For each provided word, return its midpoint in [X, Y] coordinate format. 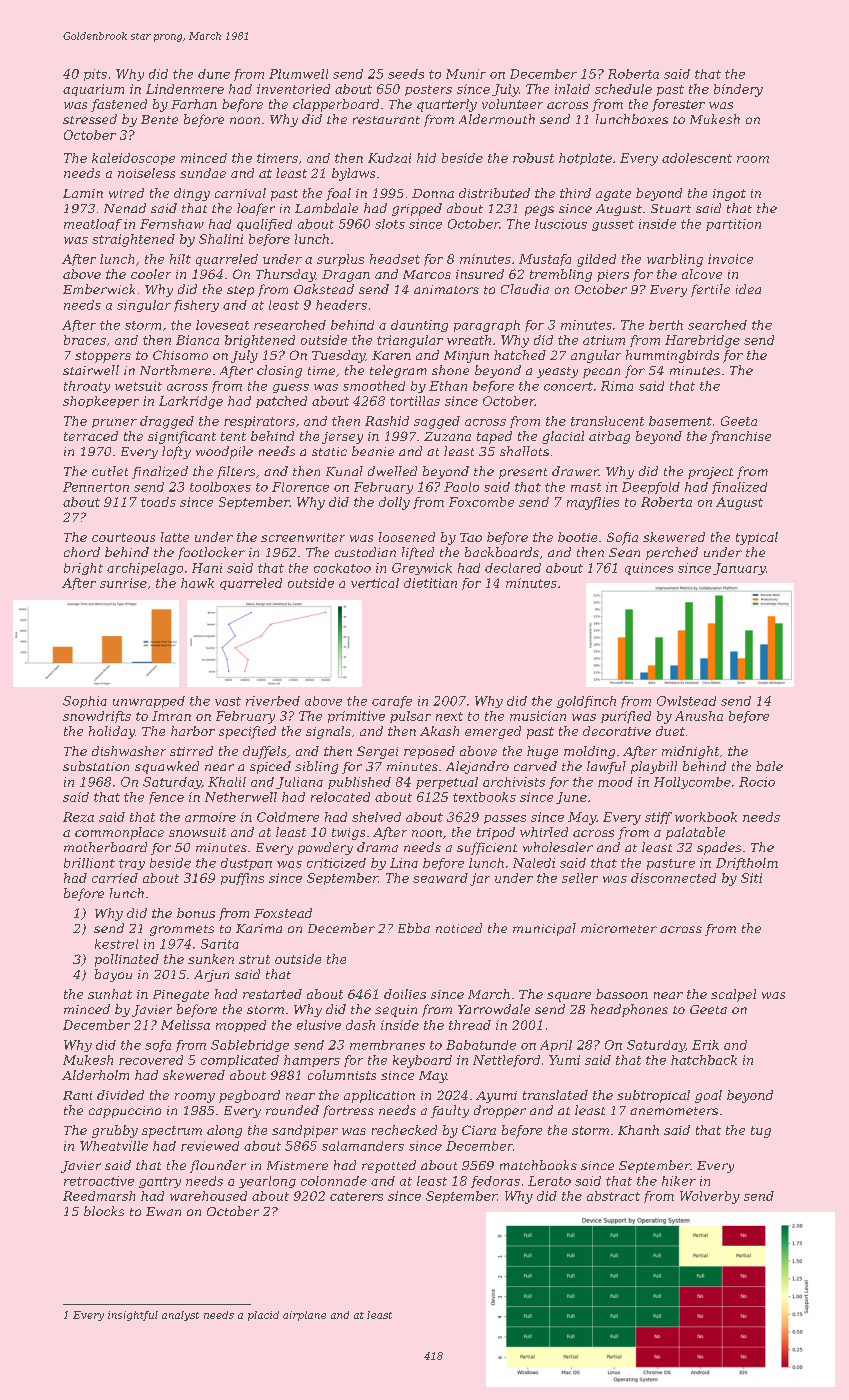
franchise [740, 437]
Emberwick [99, 289]
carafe [392, 702]
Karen [391, 355]
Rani [77, 1095]
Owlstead [686, 701]
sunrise [123, 583]
